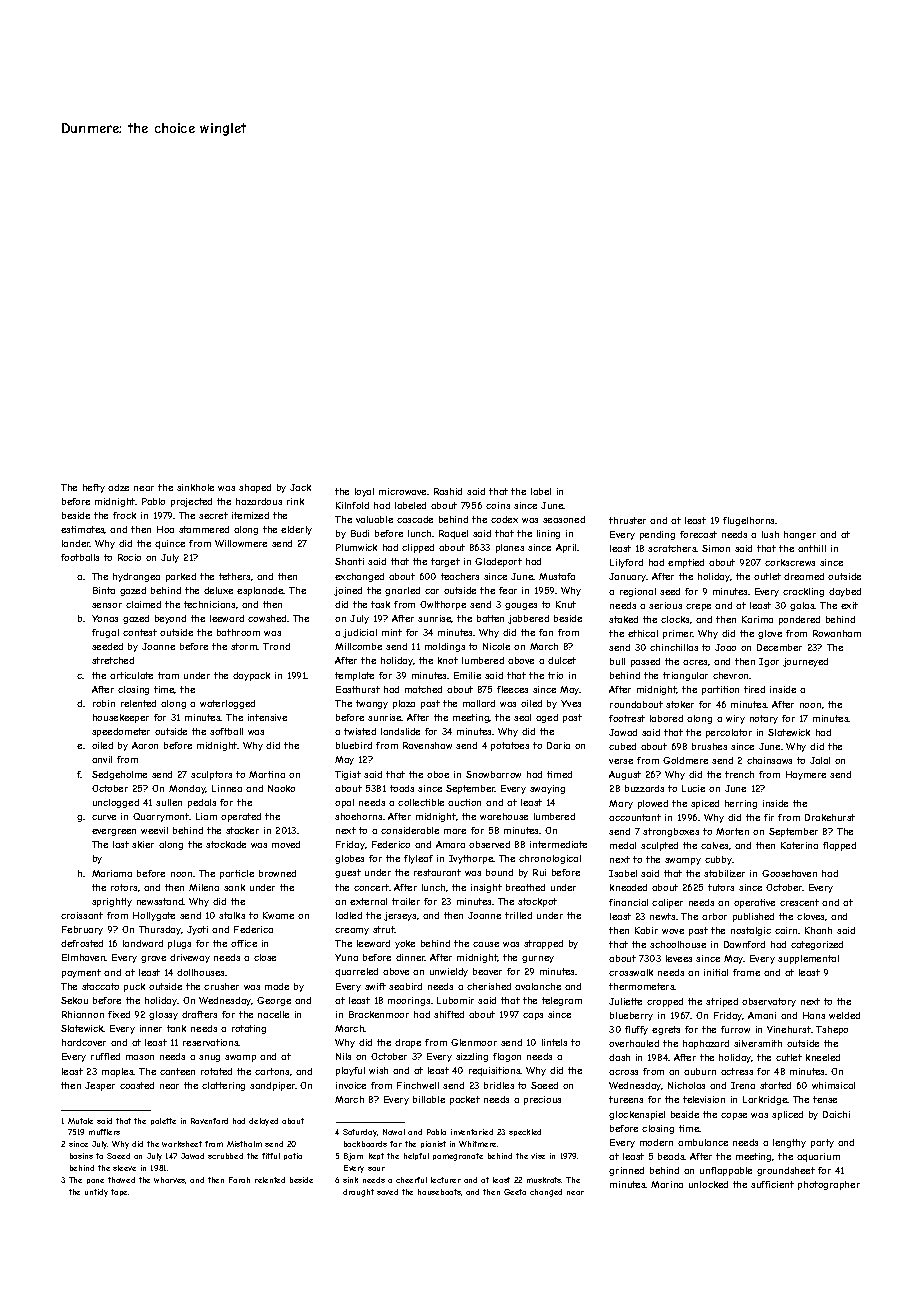 The image size is (924, 1308). What do you see at coordinates (353, 1157) in the screenshot?
I see `Bjorn` at bounding box center [353, 1157].
